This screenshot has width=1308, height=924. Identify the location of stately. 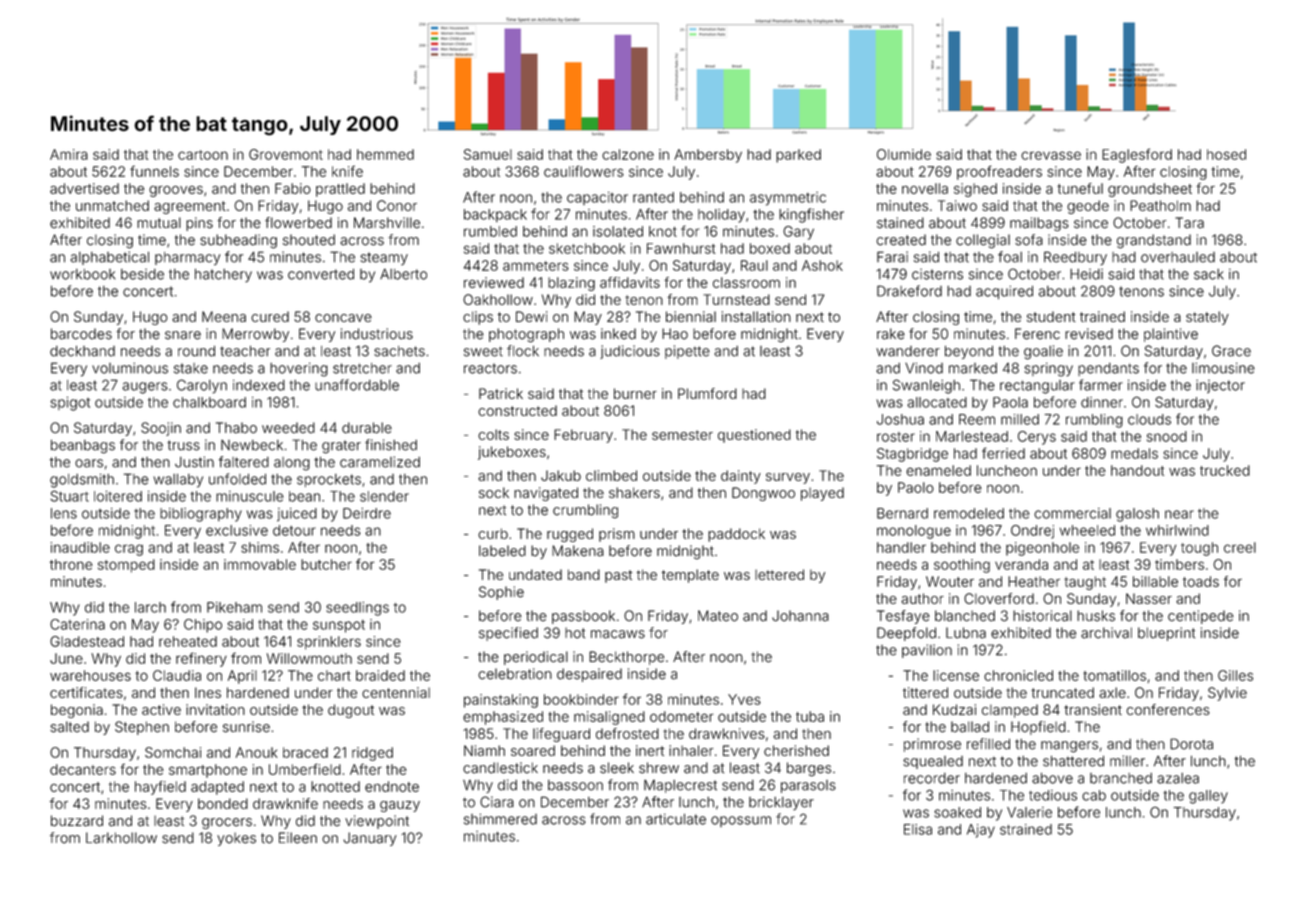
(1207, 318).
